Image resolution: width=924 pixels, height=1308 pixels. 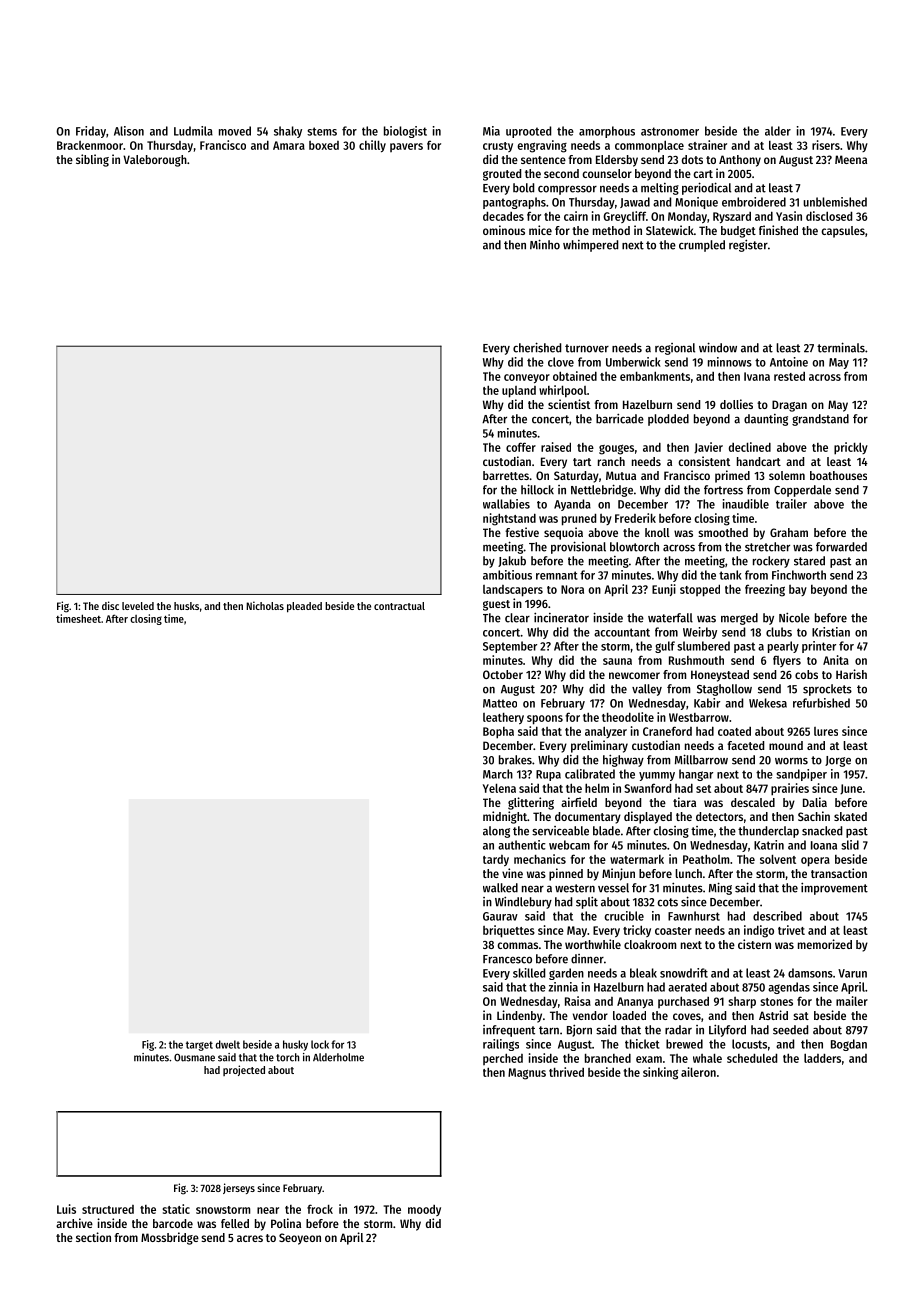 What do you see at coordinates (193, 131) in the page?
I see `Ludmila` at bounding box center [193, 131].
